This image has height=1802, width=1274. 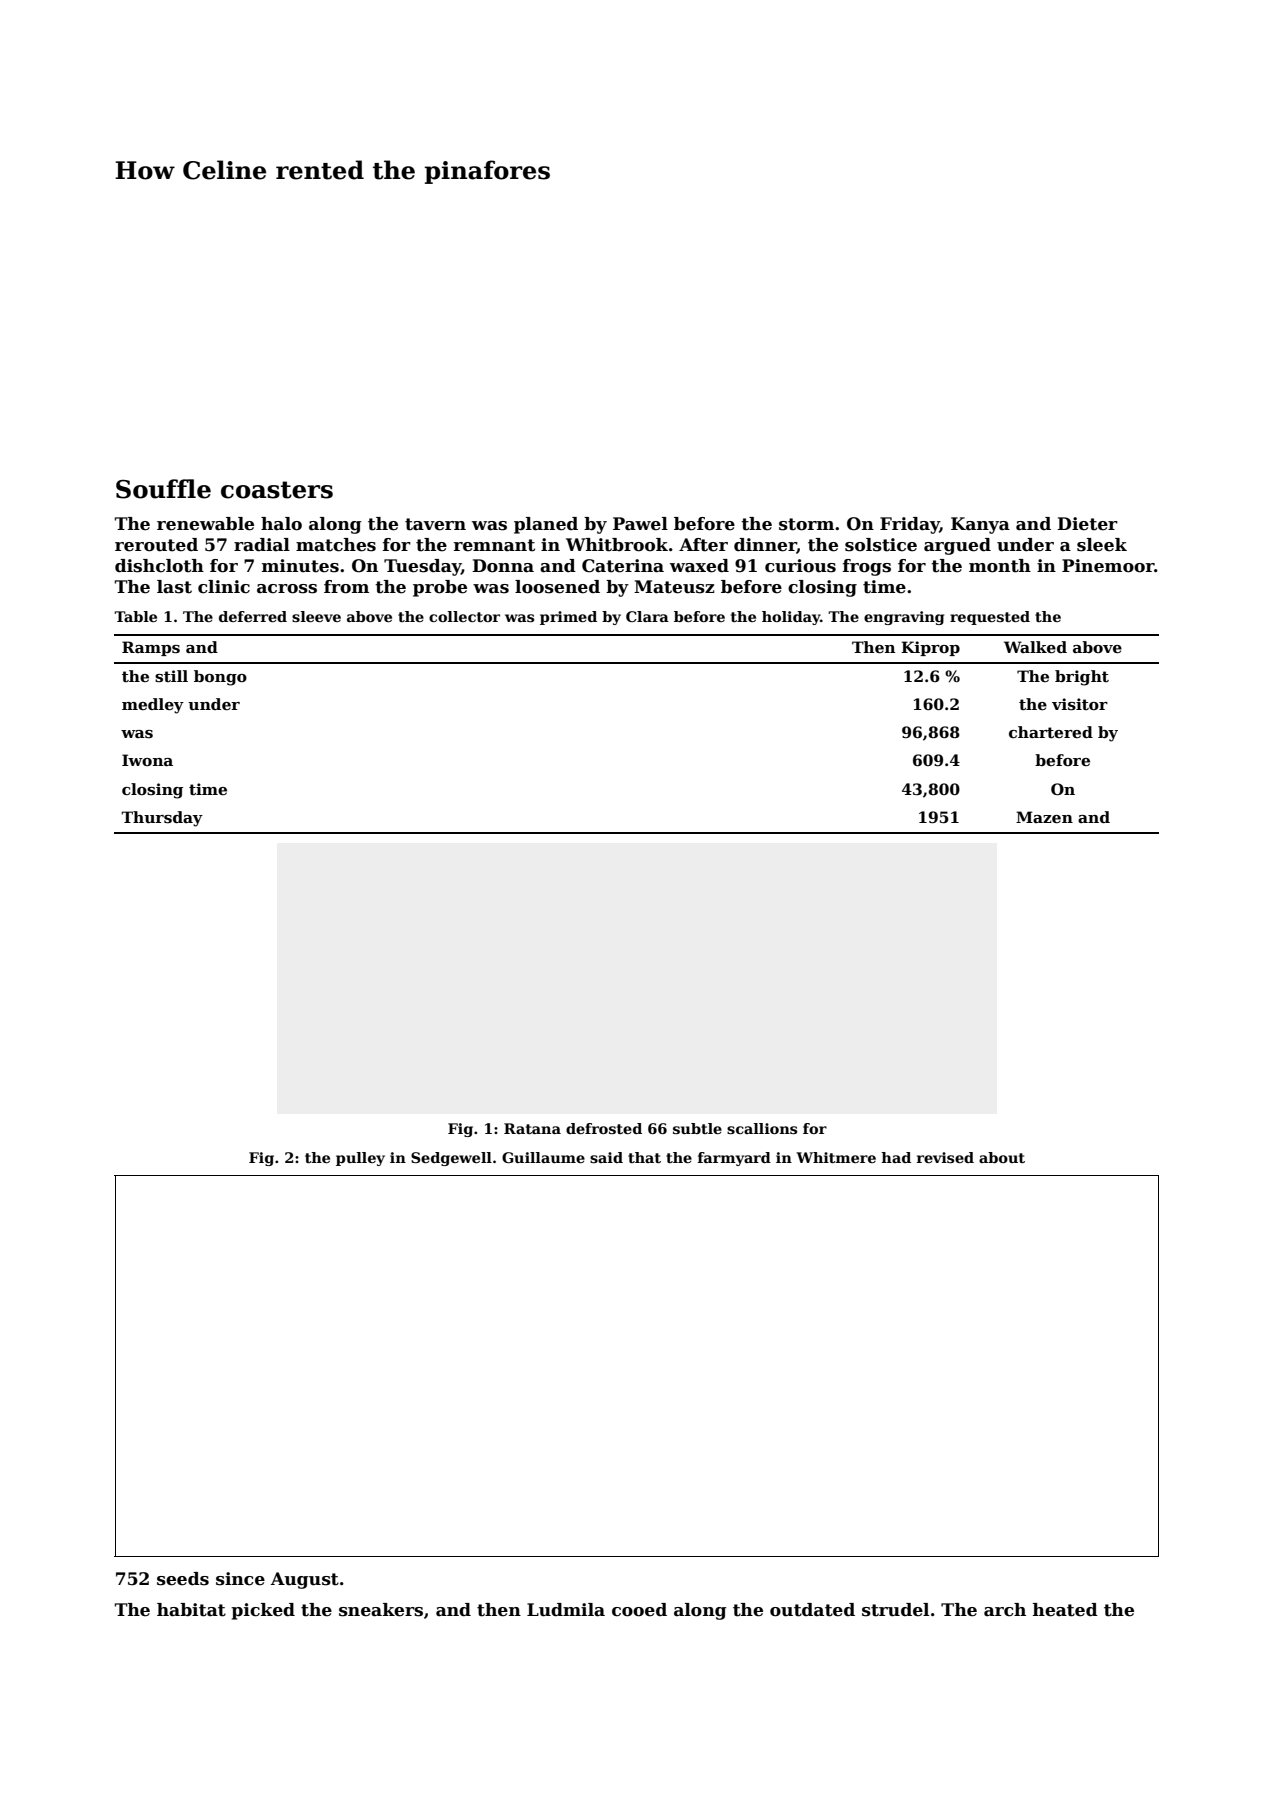 I want to click on Ludmila, so click(x=566, y=1610).
